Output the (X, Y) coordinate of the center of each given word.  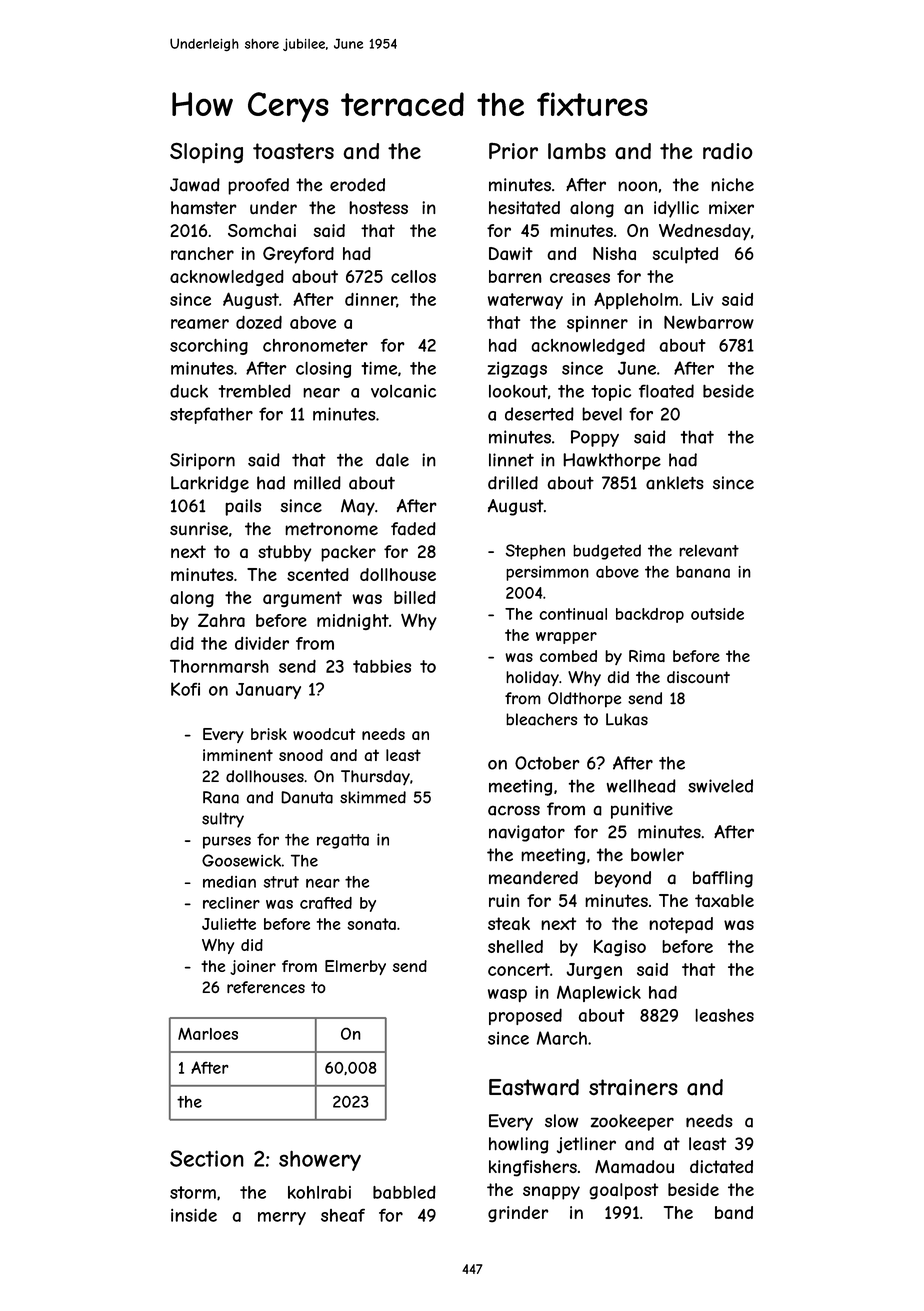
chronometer (315, 345)
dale (392, 460)
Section (207, 1158)
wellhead (641, 786)
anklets (675, 483)
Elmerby (355, 967)
